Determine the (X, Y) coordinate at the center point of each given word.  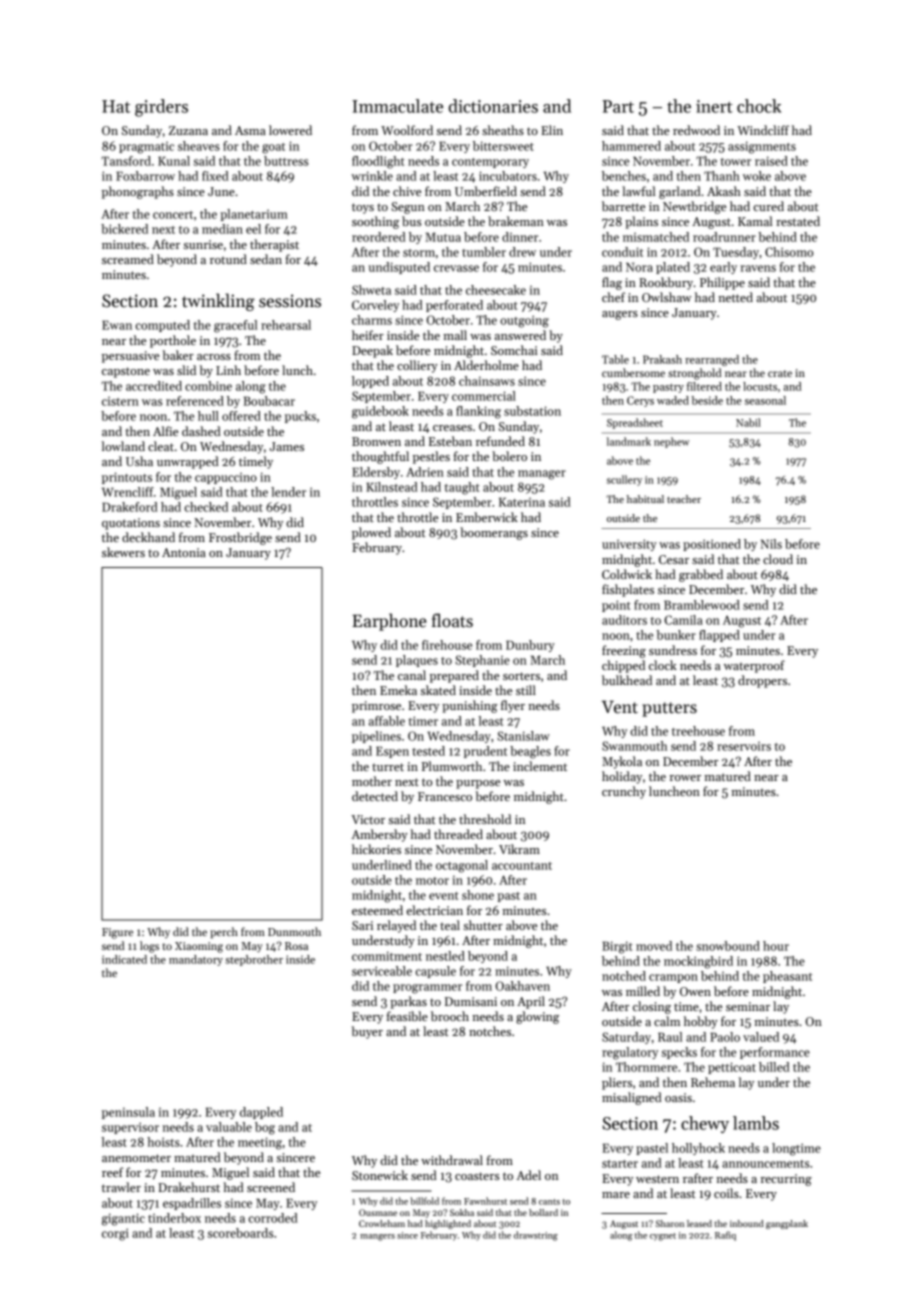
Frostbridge (240, 538)
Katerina (522, 502)
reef (112, 1172)
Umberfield (486, 191)
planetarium (254, 215)
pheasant (787, 977)
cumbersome (633, 372)
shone (478, 895)
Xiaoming (199, 947)
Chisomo (789, 252)
